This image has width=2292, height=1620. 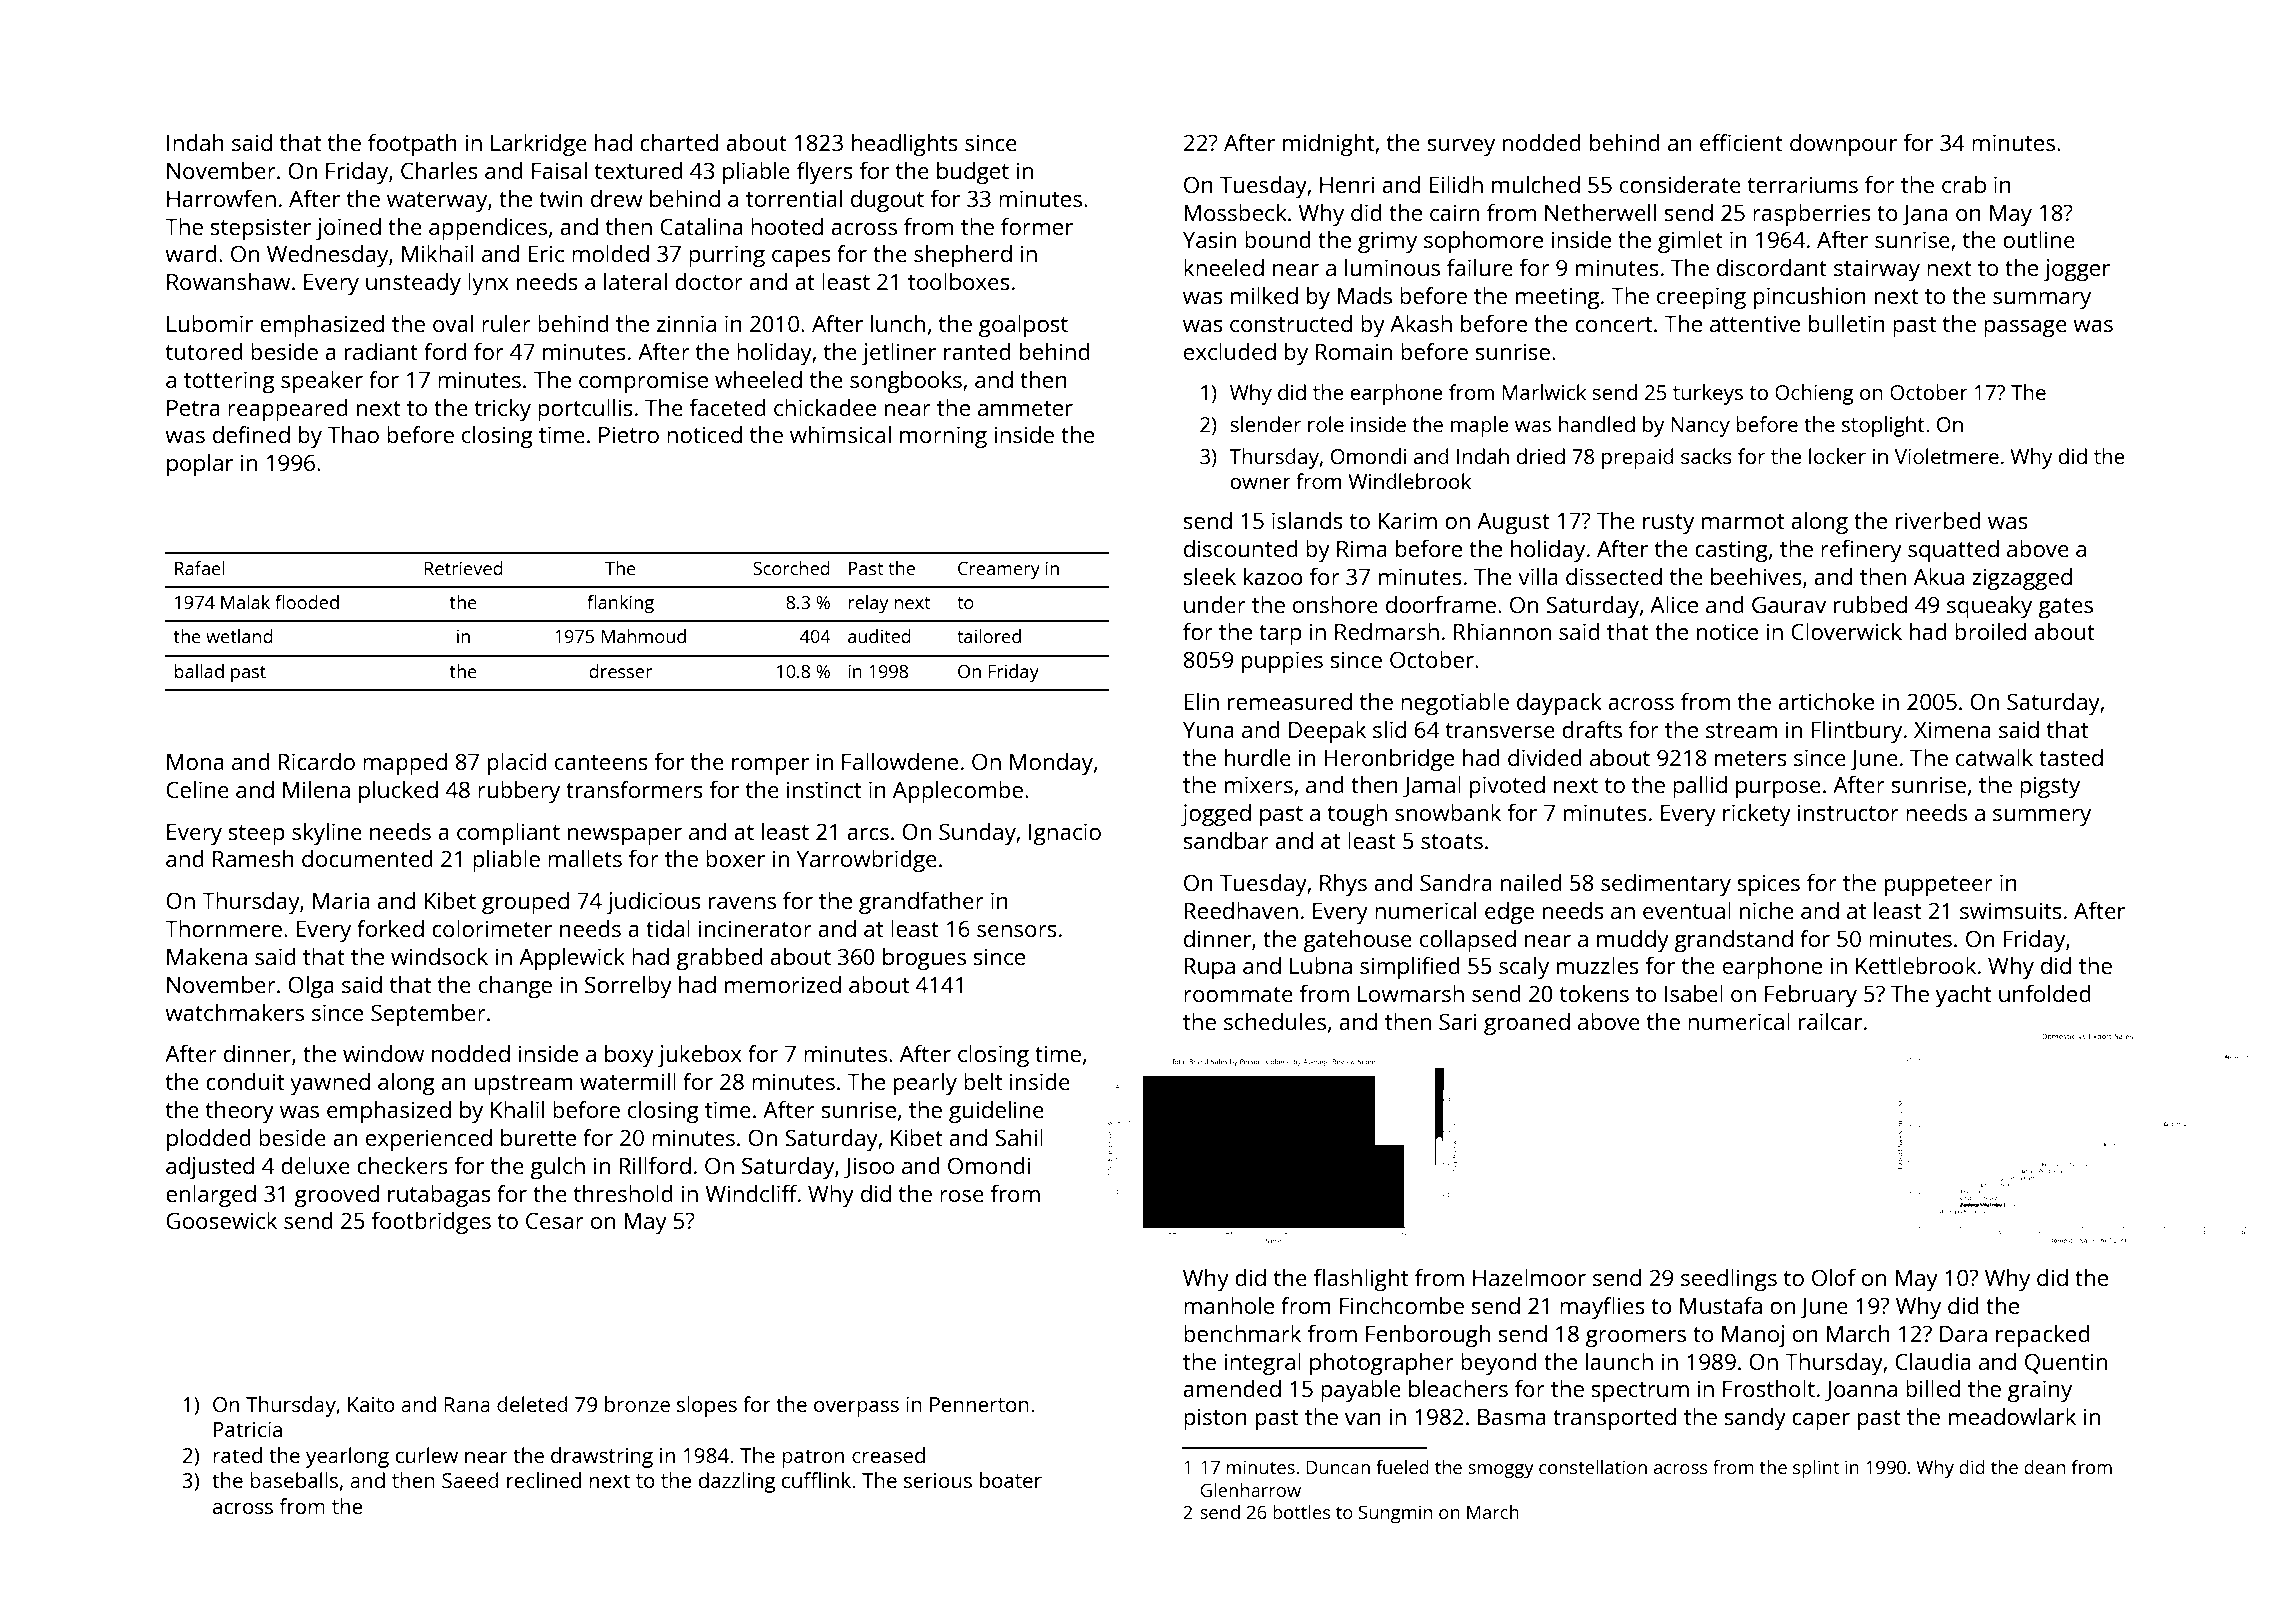 What do you see at coordinates (239, 636) in the image?
I see `wetland` at bounding box center [239, 636].
